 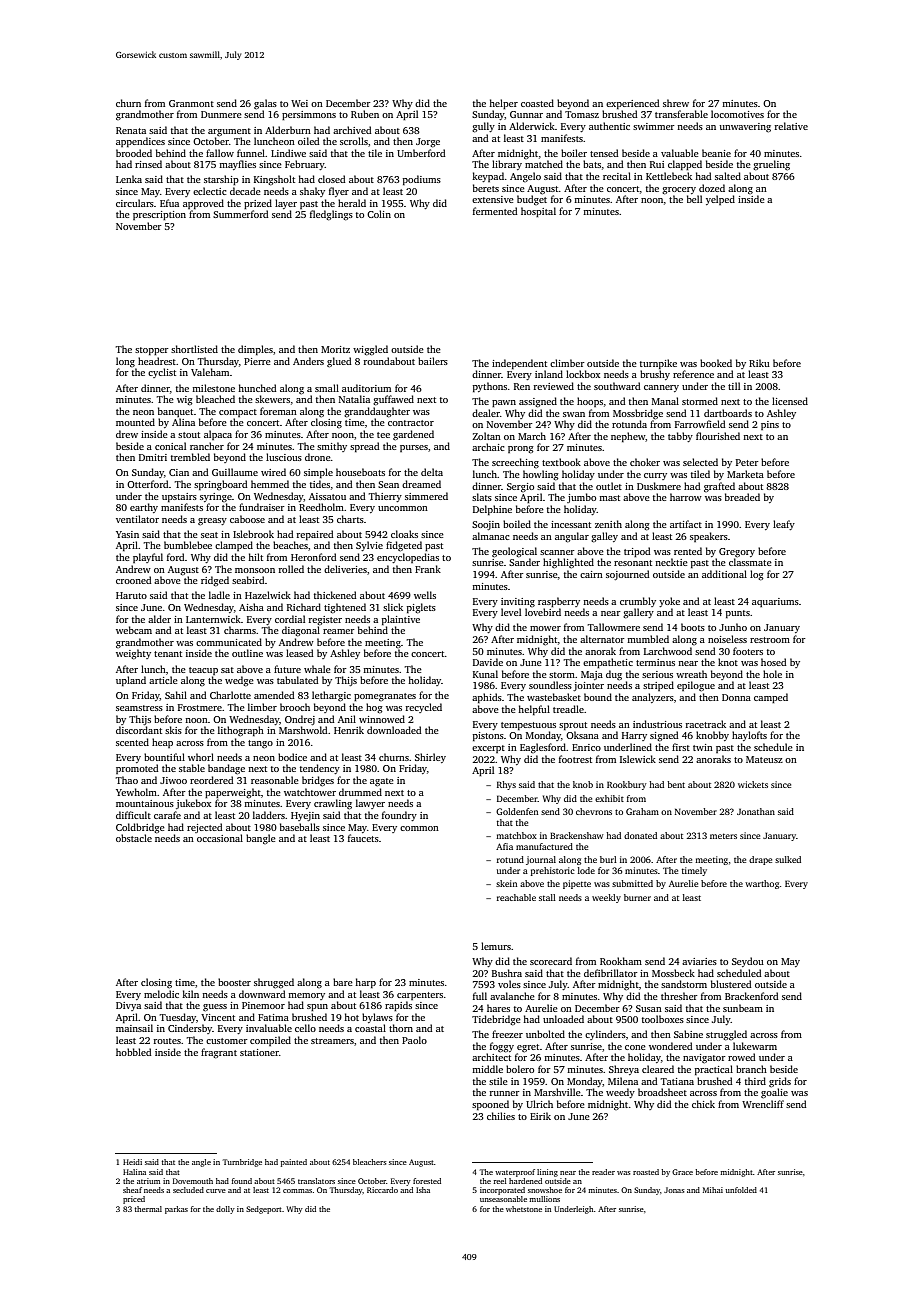 I want to click on submitted, so click(x=632, y=883).
